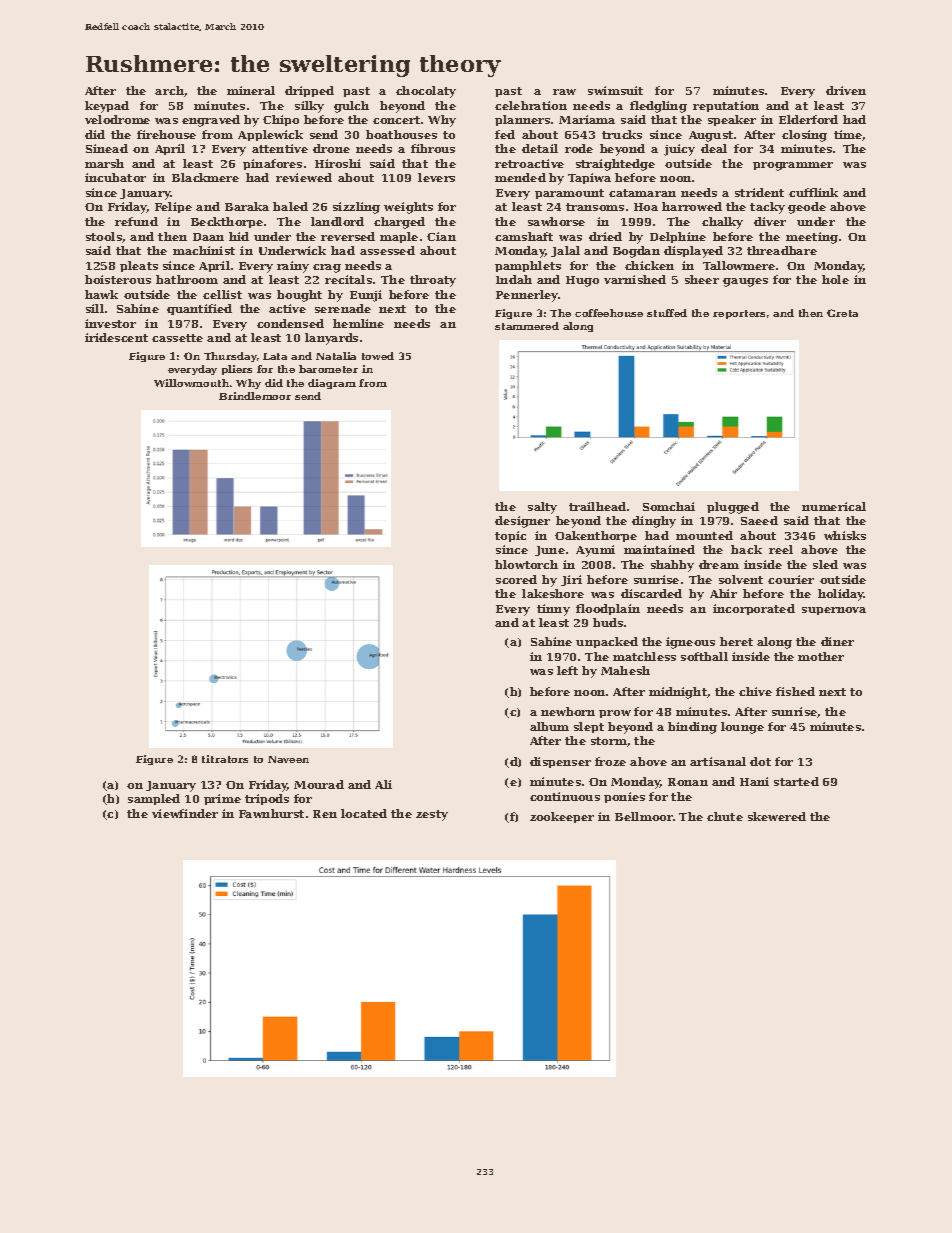 This screenshot has width=952, height=1233. I want to click on zookeeper, so click(562, 817).
